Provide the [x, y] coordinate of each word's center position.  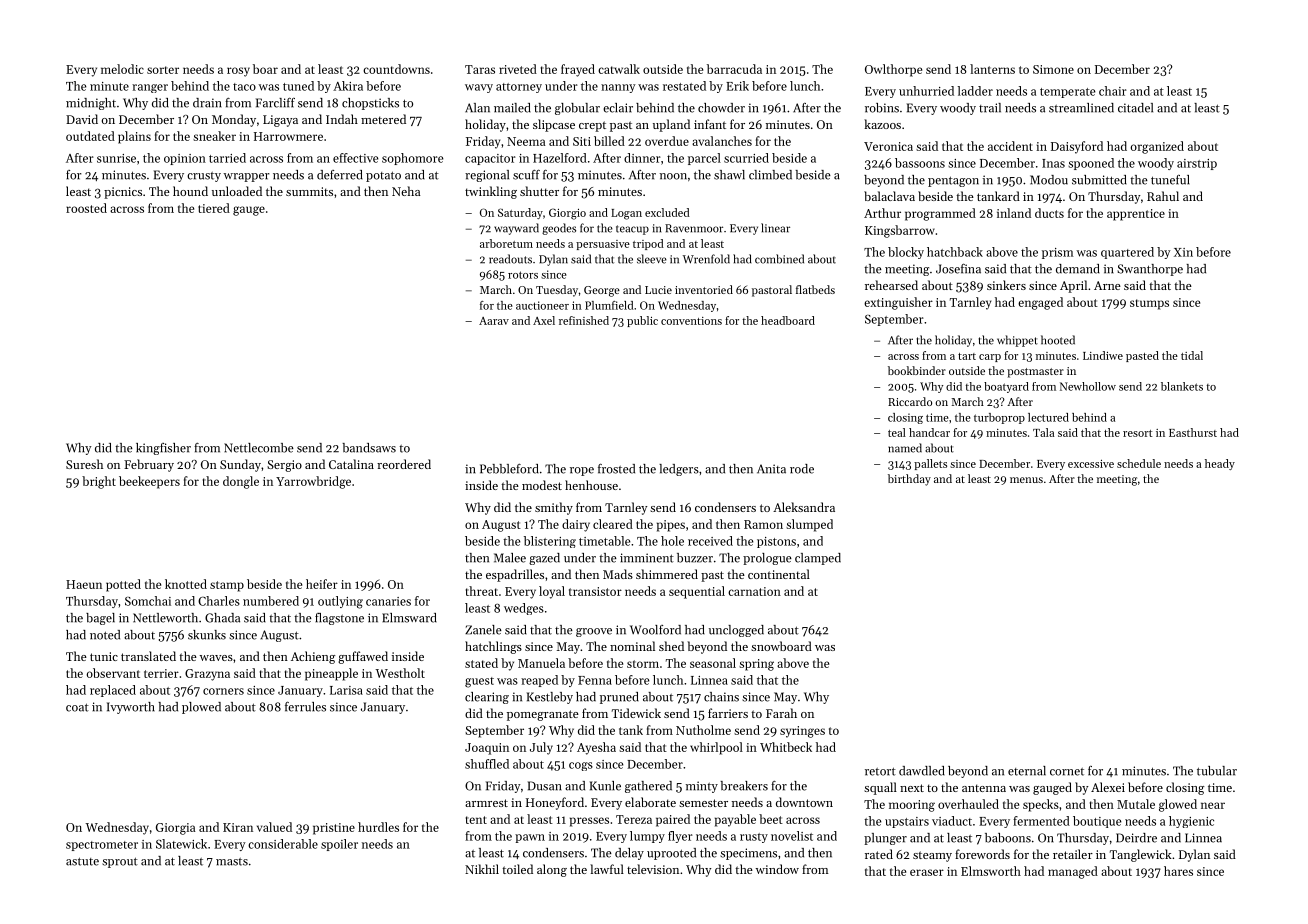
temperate [1067, 93]
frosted [616, 469]
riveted [518, 69]
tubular [1217, 771]
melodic [122, 69]
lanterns [992, 69]
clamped [818, 559]
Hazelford [560, 158]
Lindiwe [1103, 355]
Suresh [84, 464]
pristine [334, 829]
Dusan [545, 786]
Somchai [148, 601]
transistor [595, 591]
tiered [214, 208]
